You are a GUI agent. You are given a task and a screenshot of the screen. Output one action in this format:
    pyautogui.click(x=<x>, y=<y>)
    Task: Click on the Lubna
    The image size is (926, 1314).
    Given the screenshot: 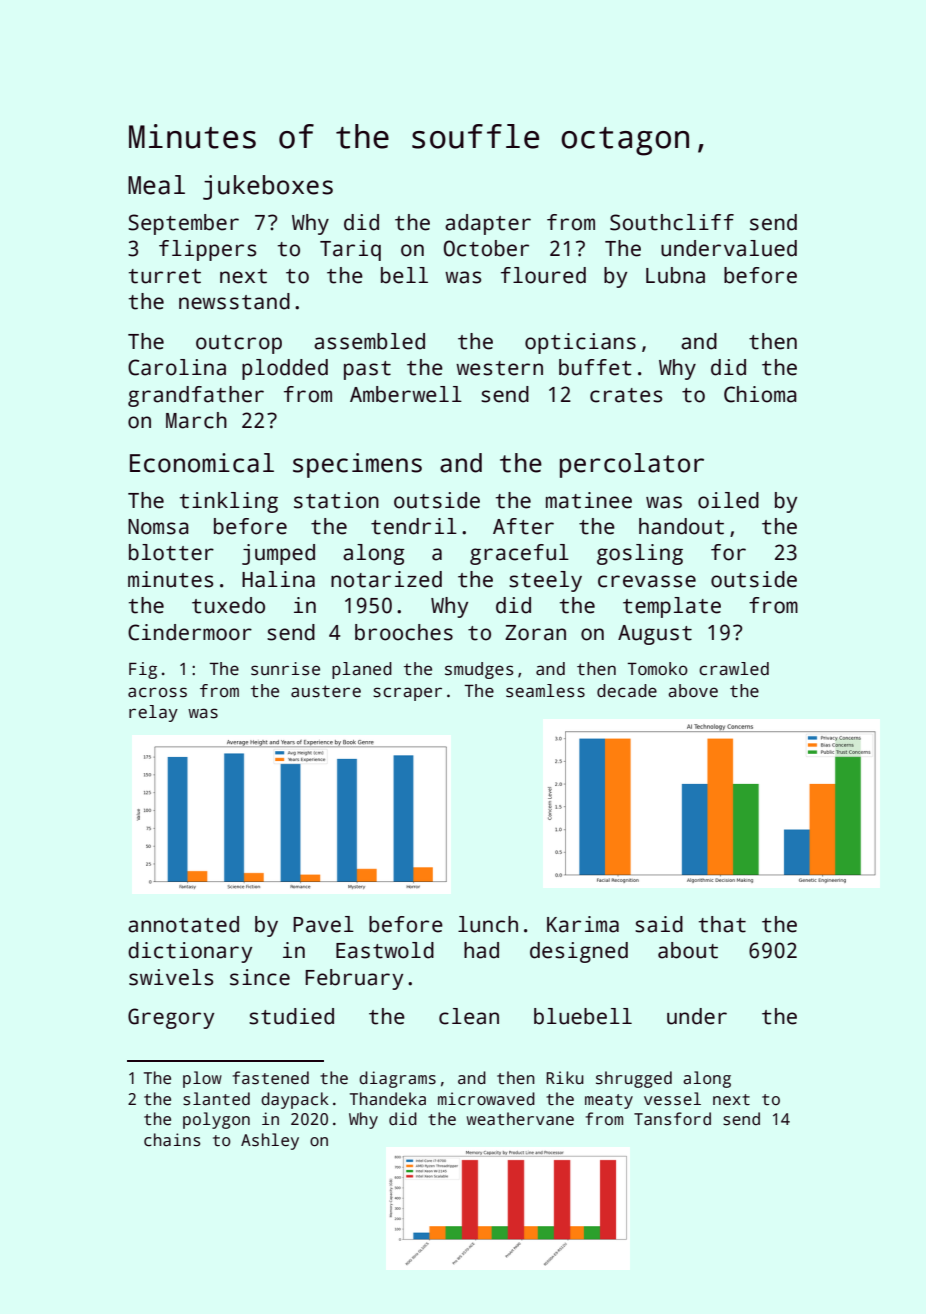 What is the action you would take?
    pyautogui.click(x=675, y=275)
